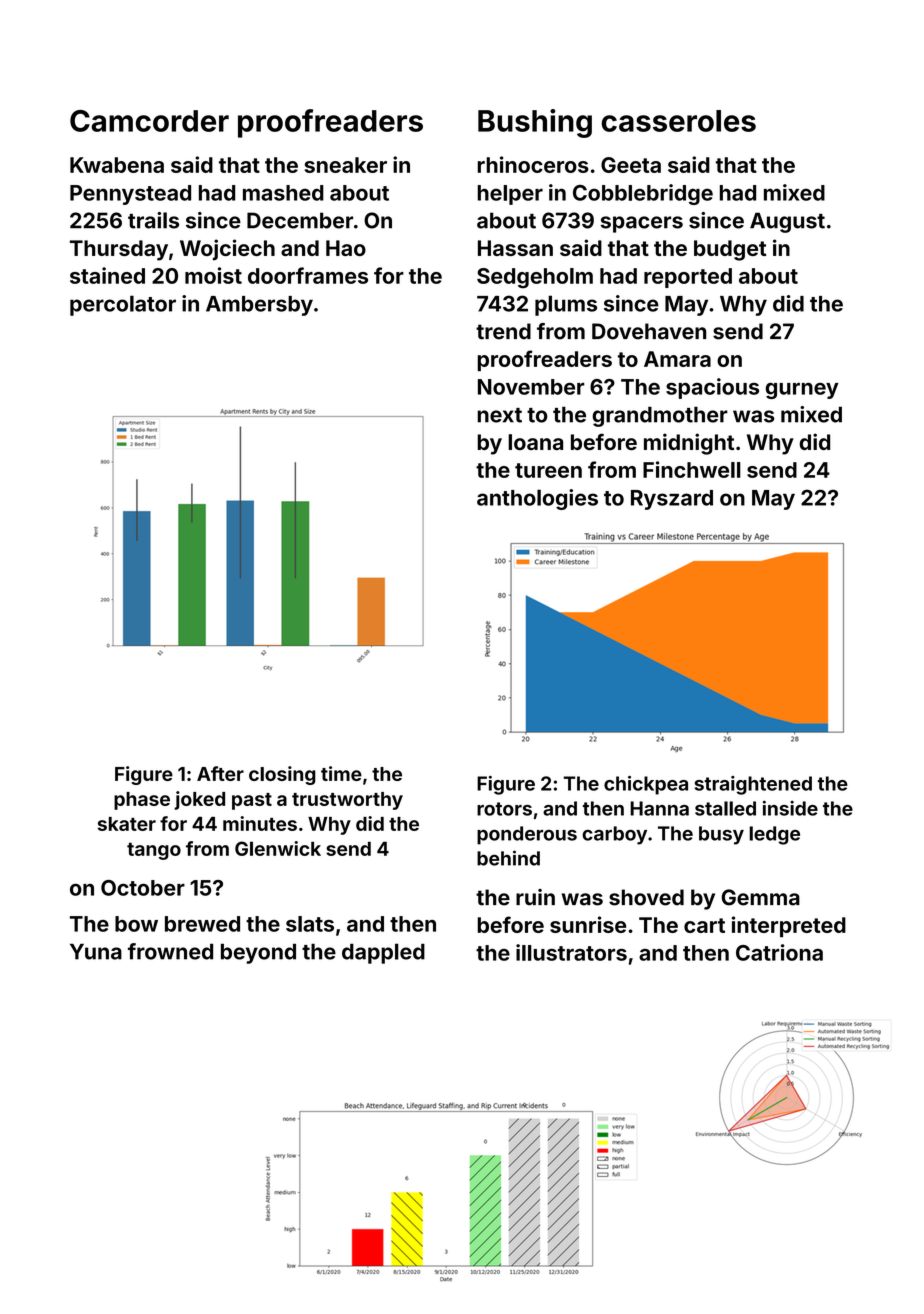 The height and width of the document is (1314, 924). Describe the element at coordinates (535, 123) in the document. I see `Bushing` at that location.
